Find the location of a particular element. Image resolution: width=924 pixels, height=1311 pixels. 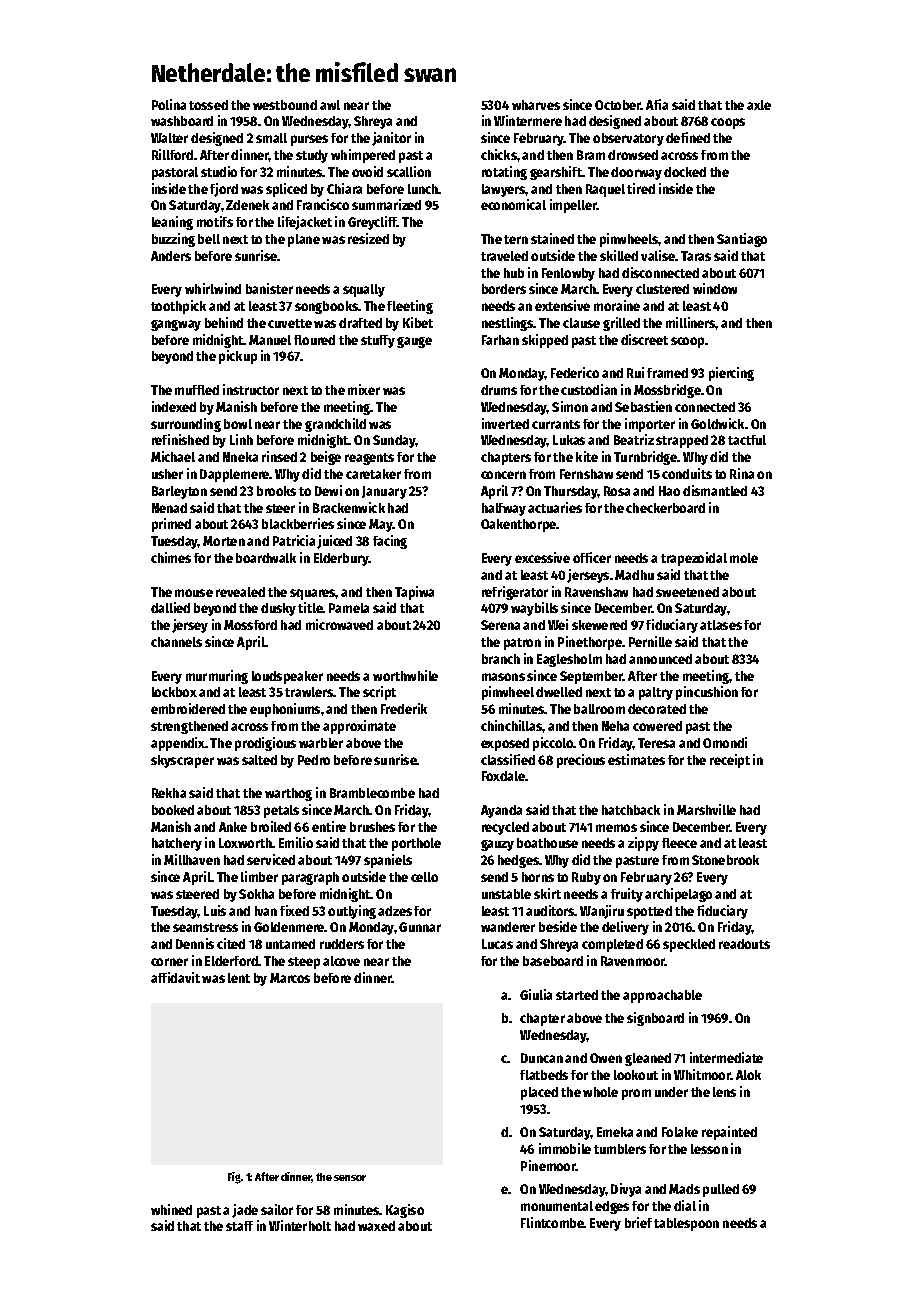

beige is located at coordinates (326, 458).
